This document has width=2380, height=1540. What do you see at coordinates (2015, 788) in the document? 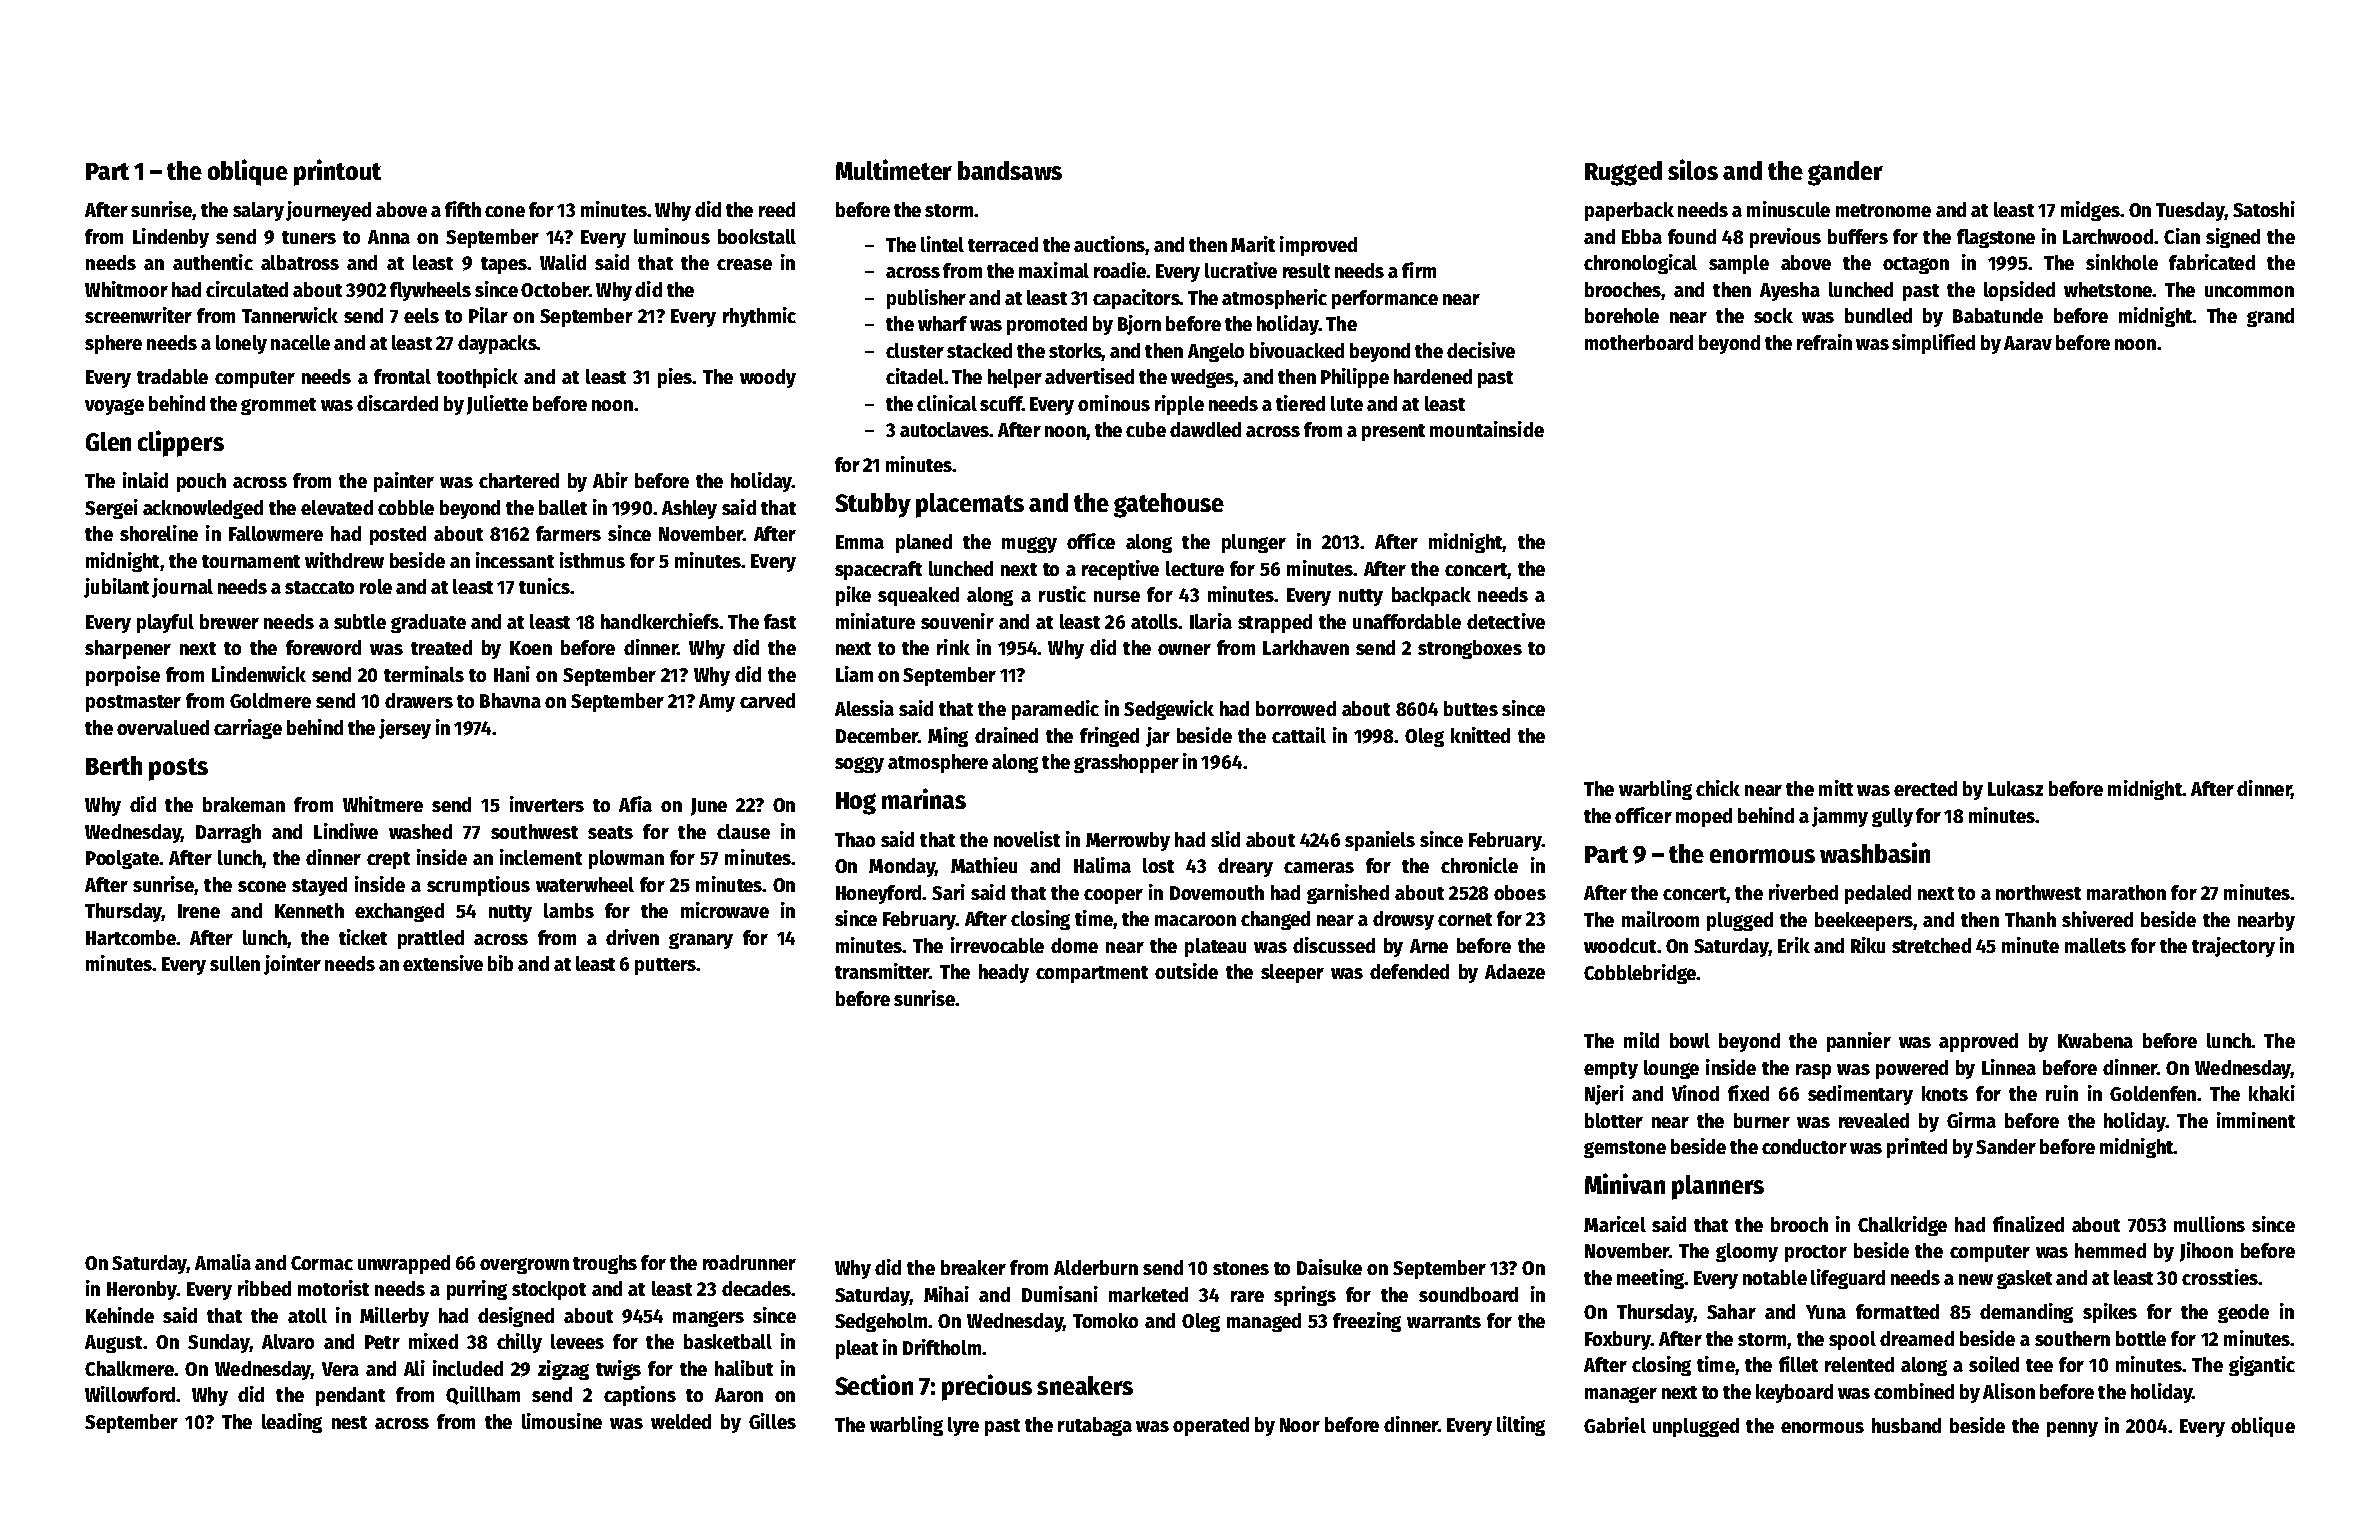
I see `Lukasz` at bounding box center [2015, 788].
